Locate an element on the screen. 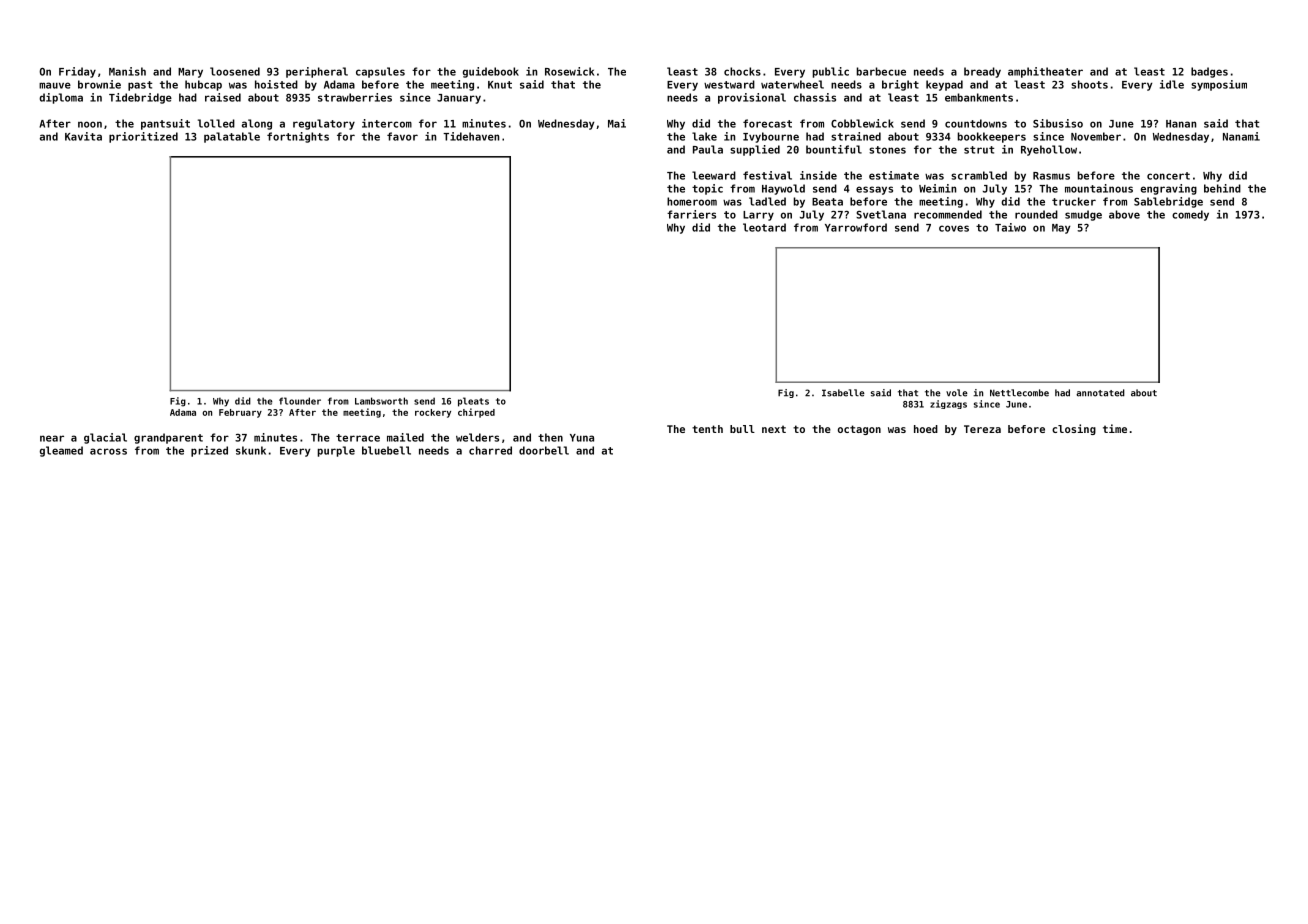 The width and height of the screenshot is (1308, 924). homeroom is located at coordinates (692, 201).
